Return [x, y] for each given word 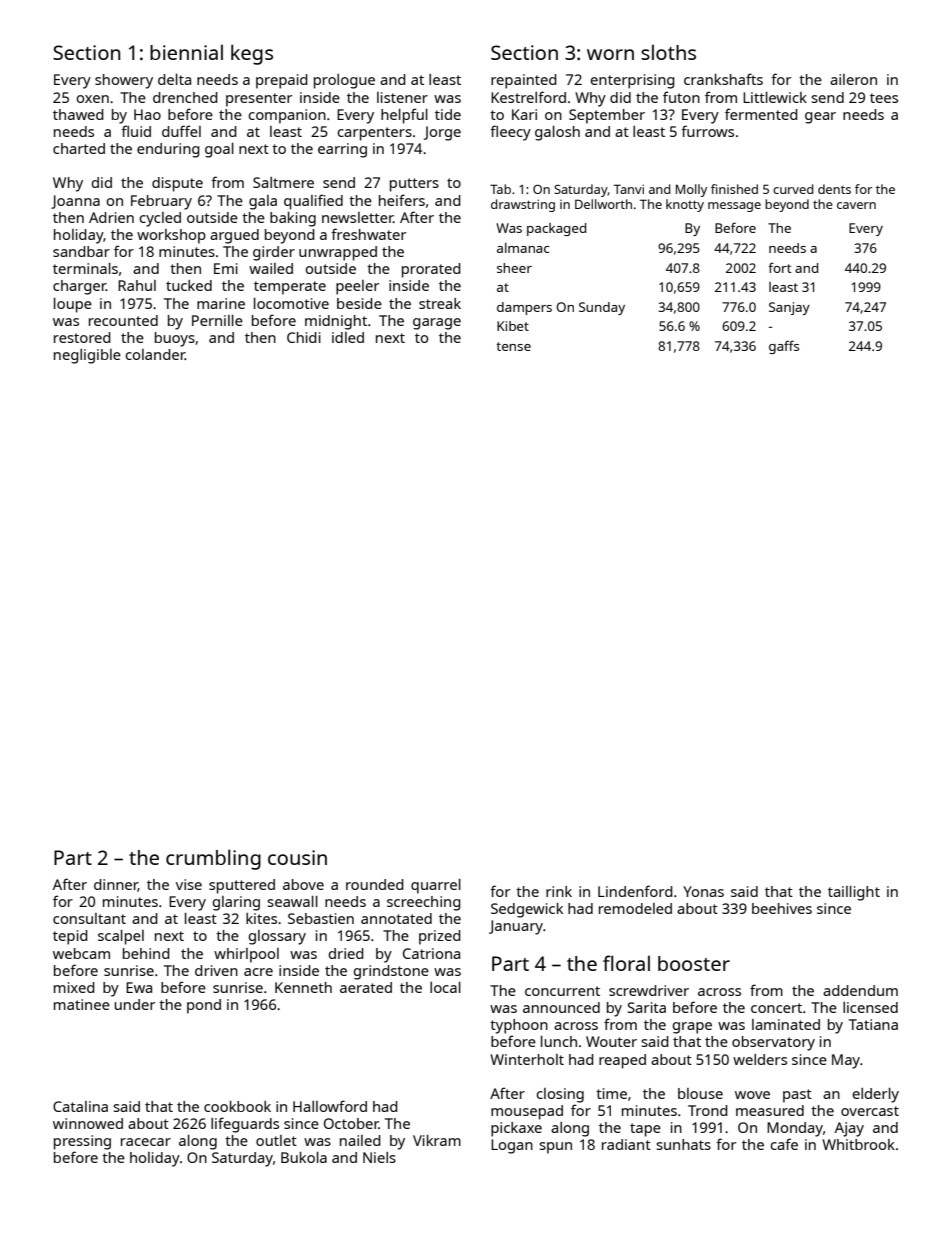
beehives [782, 908]
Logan [512, 1146]
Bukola [304, 1157]
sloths [668, 52]
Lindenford [635, 891]
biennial [186, 52]
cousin [297, 857]
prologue [344, 81]
